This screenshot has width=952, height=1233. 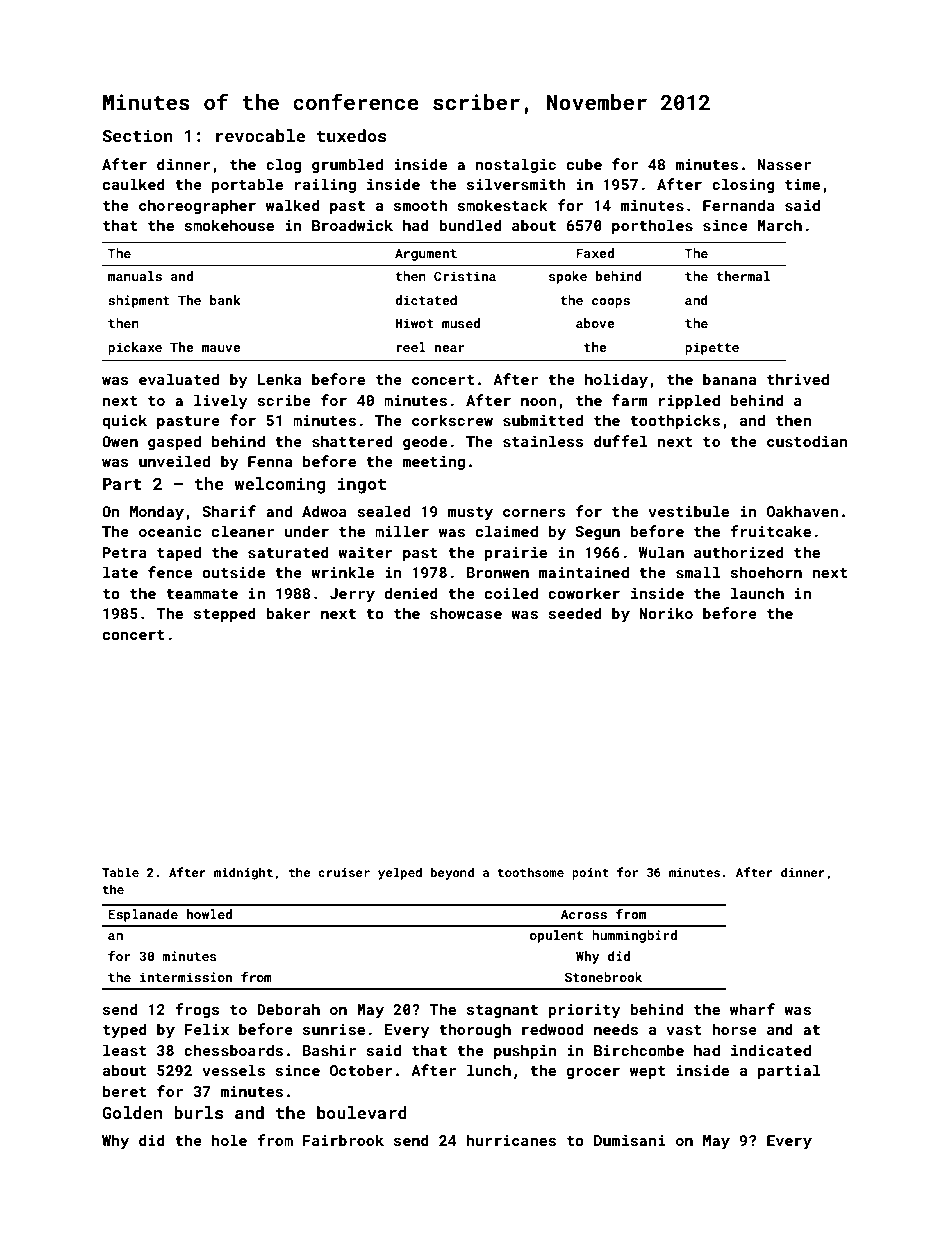 What do you see at coordinates (425, 442) in the screenshot?
I see `geode` at bounding box center [425, 442].
